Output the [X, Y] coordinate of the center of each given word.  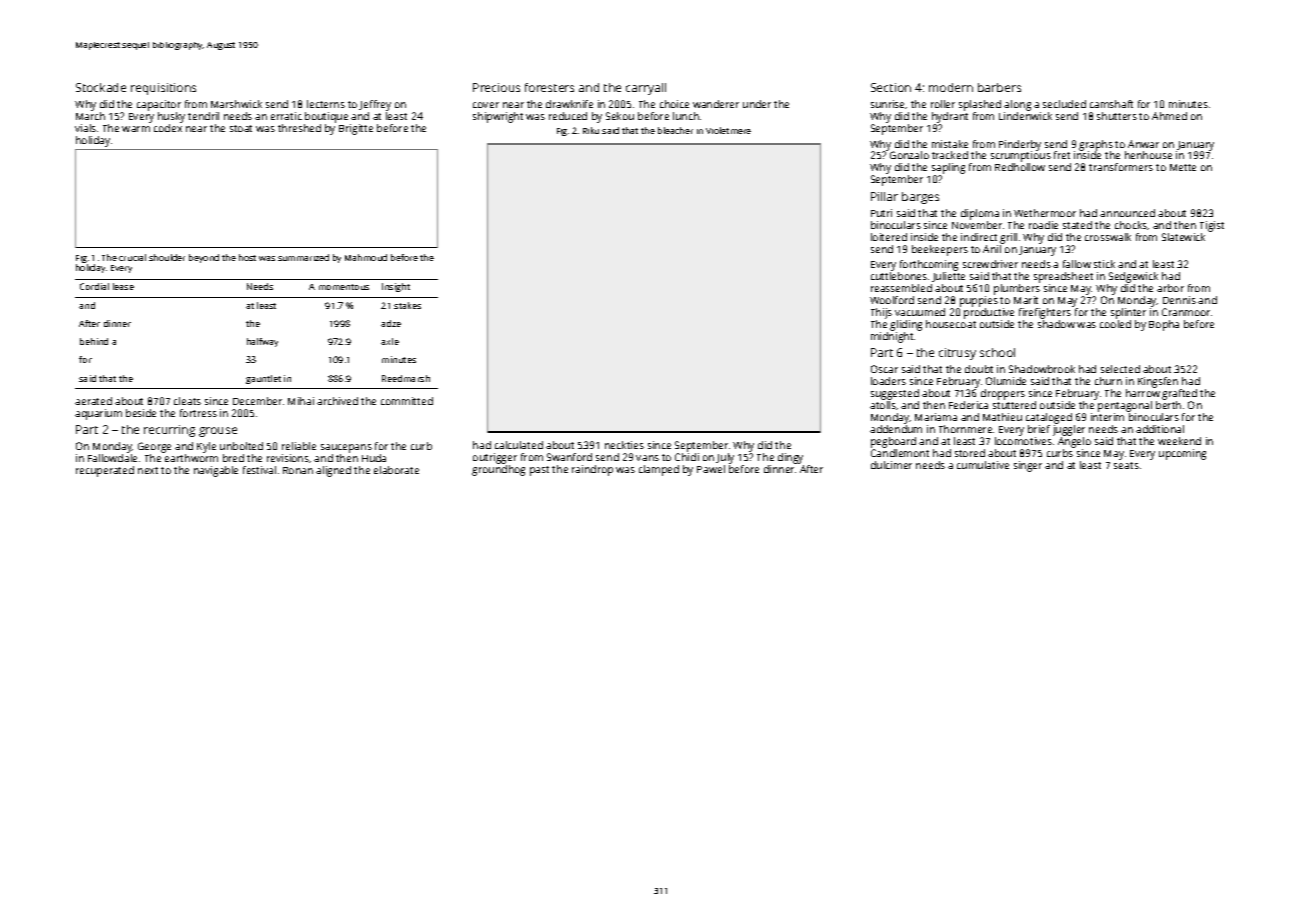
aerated [93, 401]
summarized [303, 257]
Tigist [1212, 226]
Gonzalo [909, 155]
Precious [496, 87]
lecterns [326, 104]
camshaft [1111, 104]
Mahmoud [366, 257]
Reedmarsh [406, 378]
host [247, 257]
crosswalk [1108, 237]
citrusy [957, 354]
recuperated [105, 471]
